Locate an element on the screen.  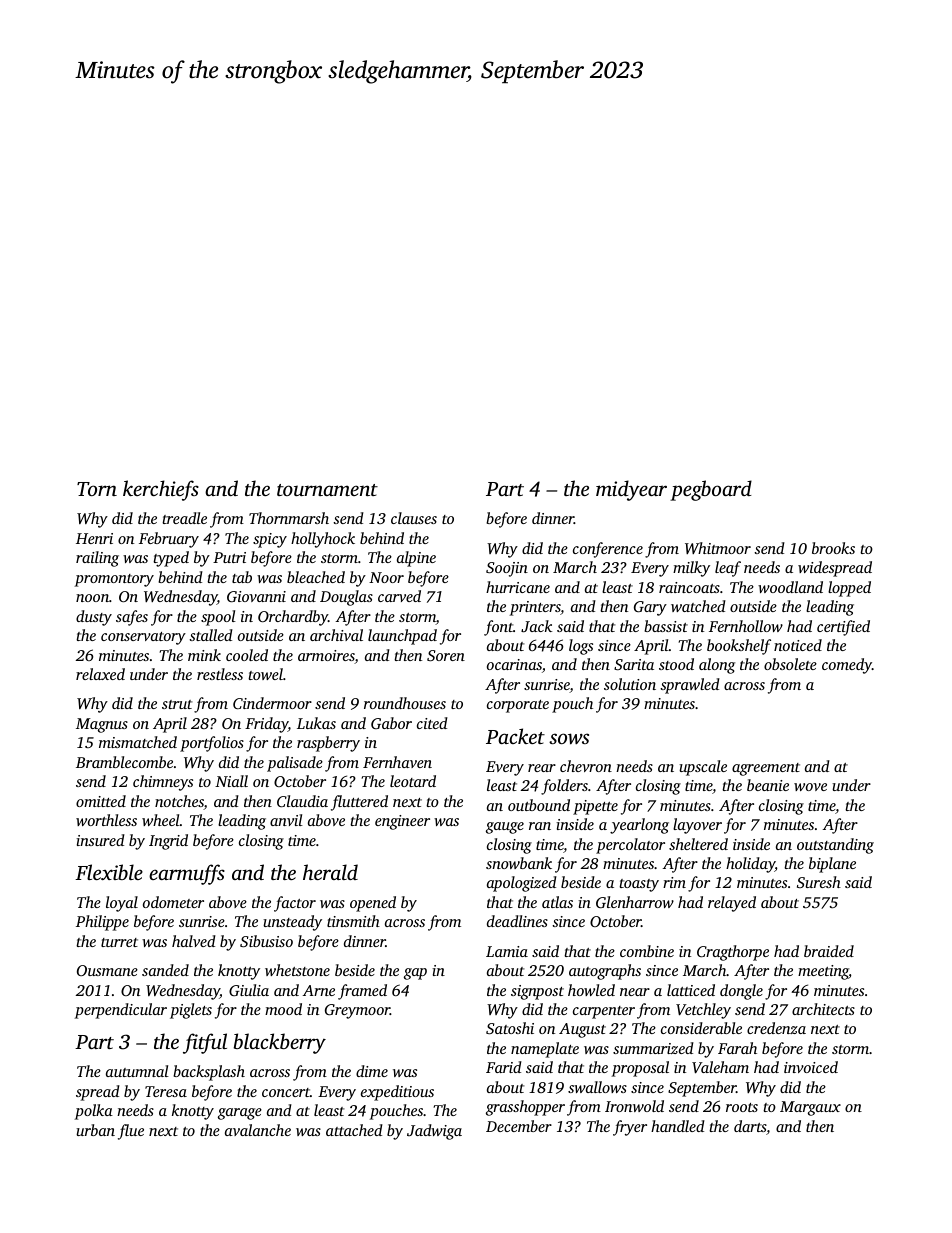
opened is located at coordinates (373, 904).
